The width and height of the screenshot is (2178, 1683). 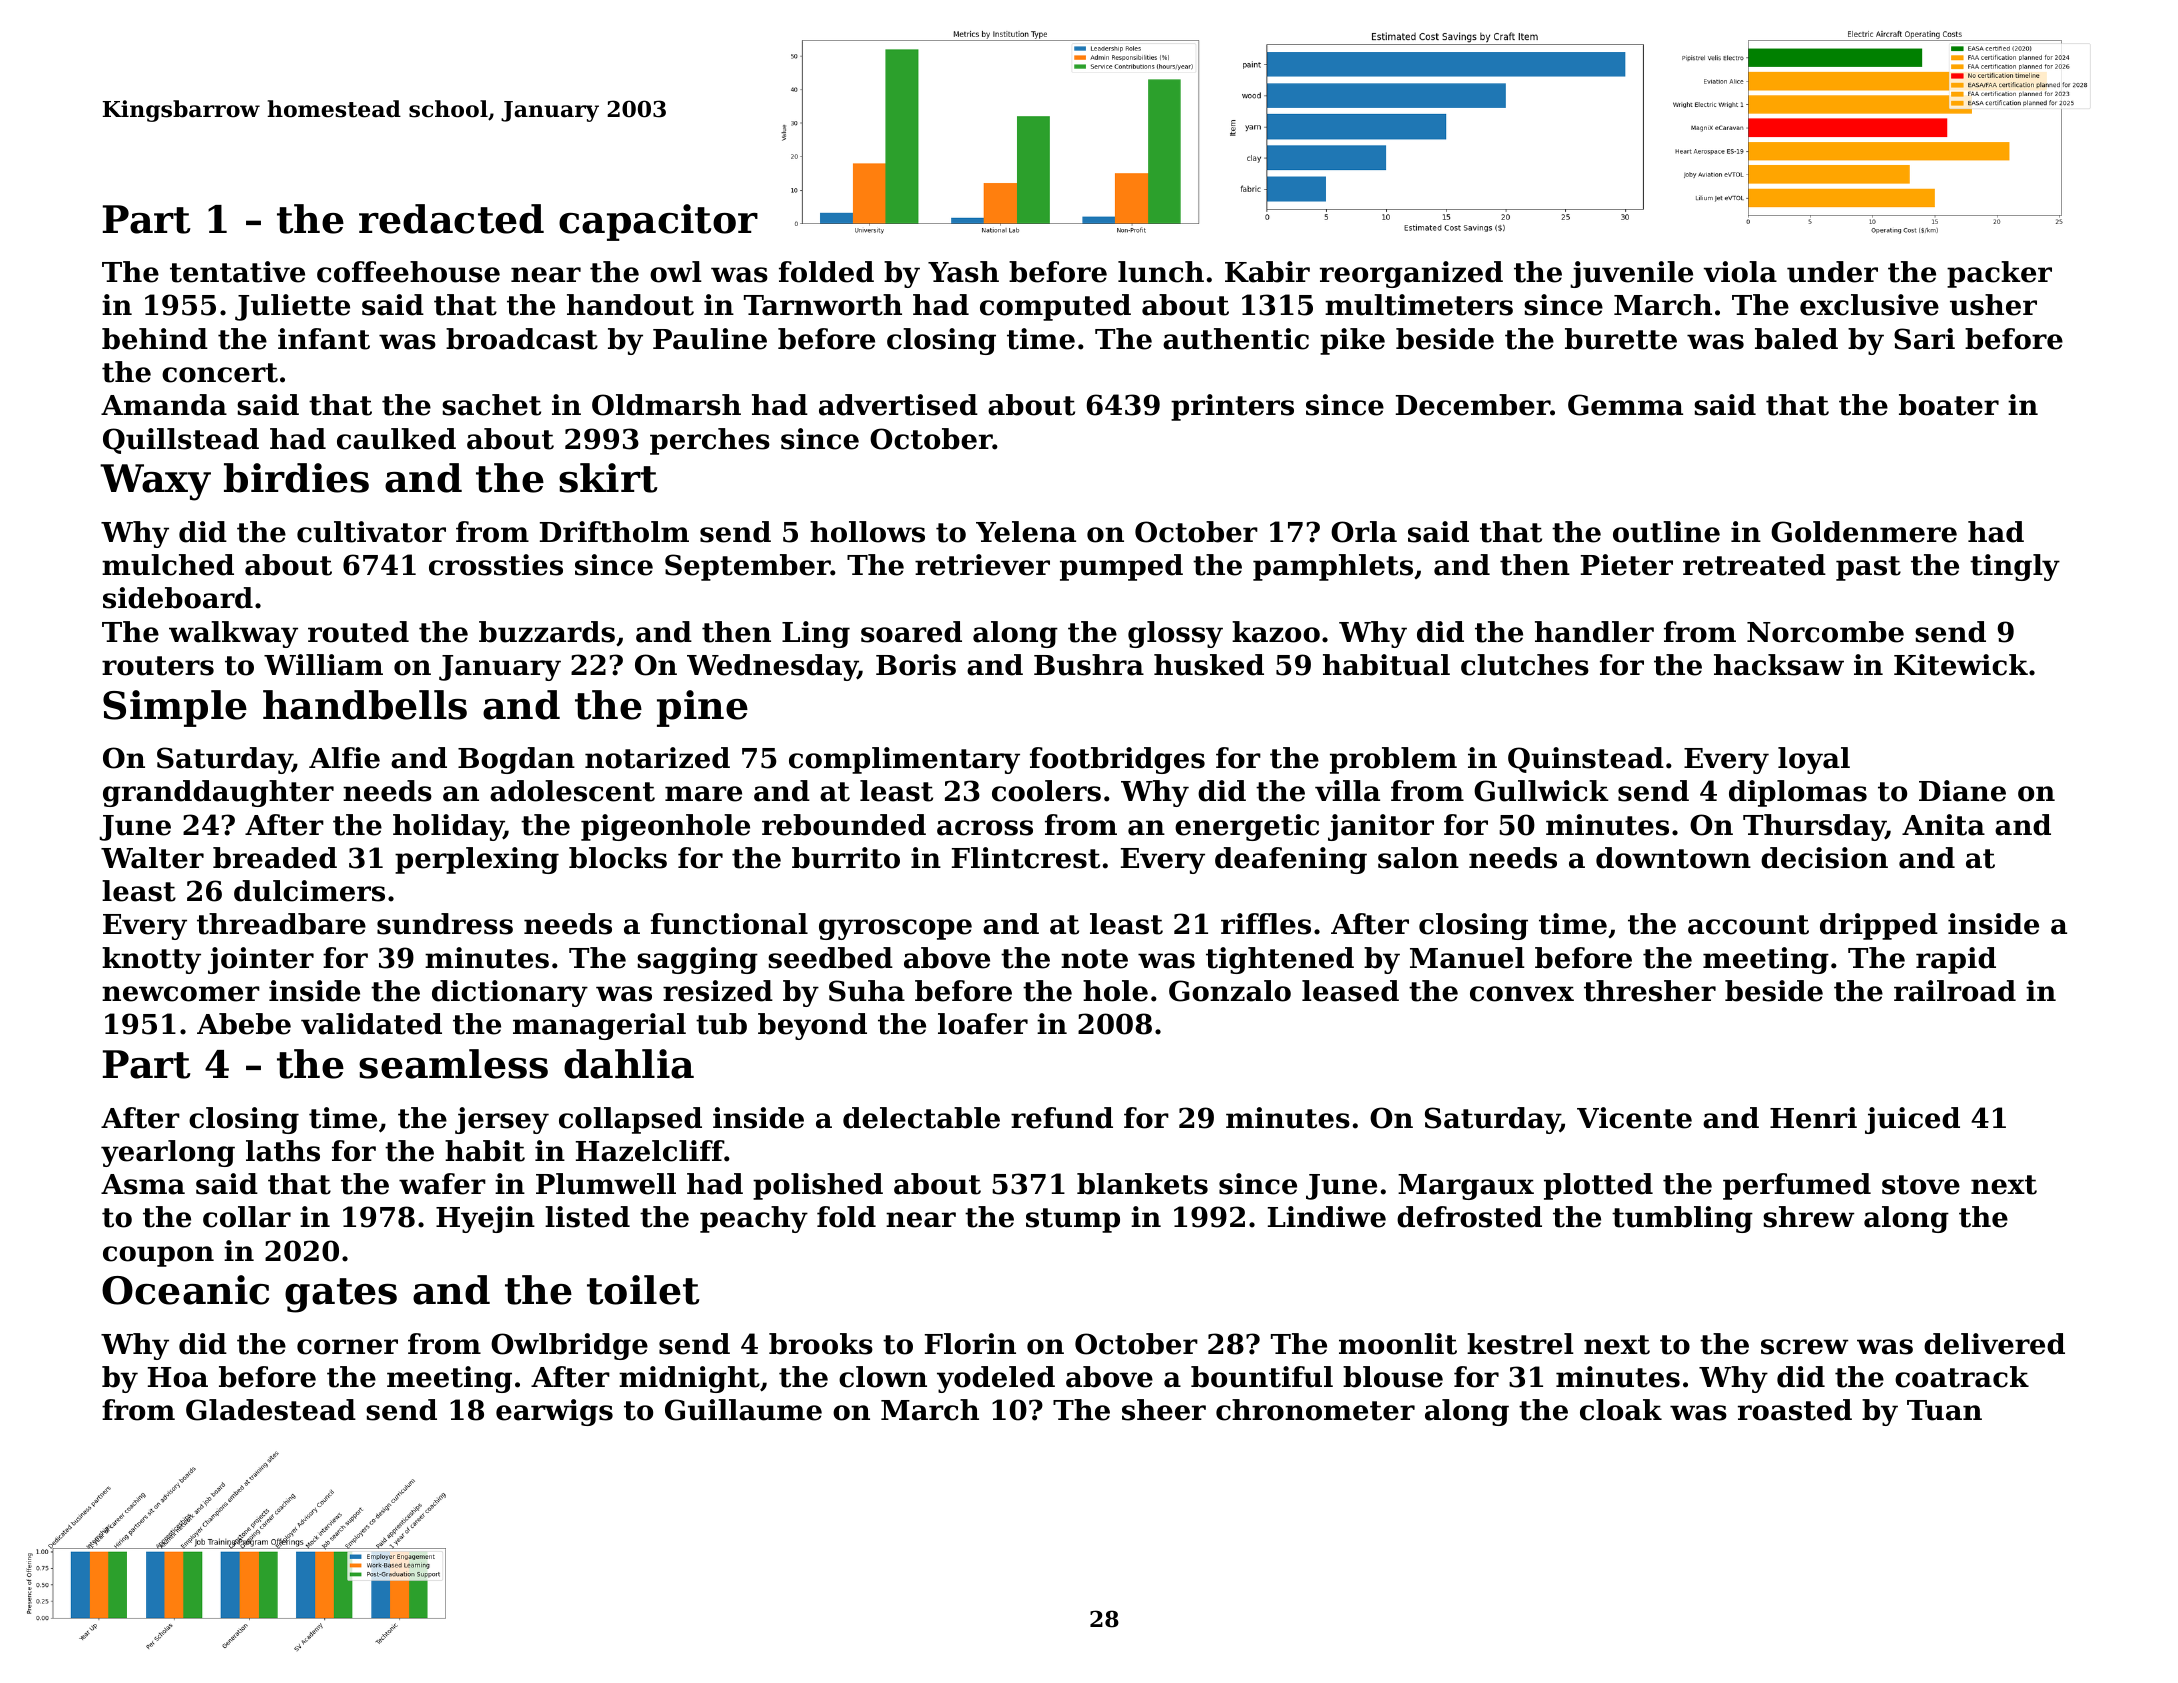 What do you see at coordinates (1026, 532) in the screenshot?
I see `Yelena` at bounding box center [1026, 532].
